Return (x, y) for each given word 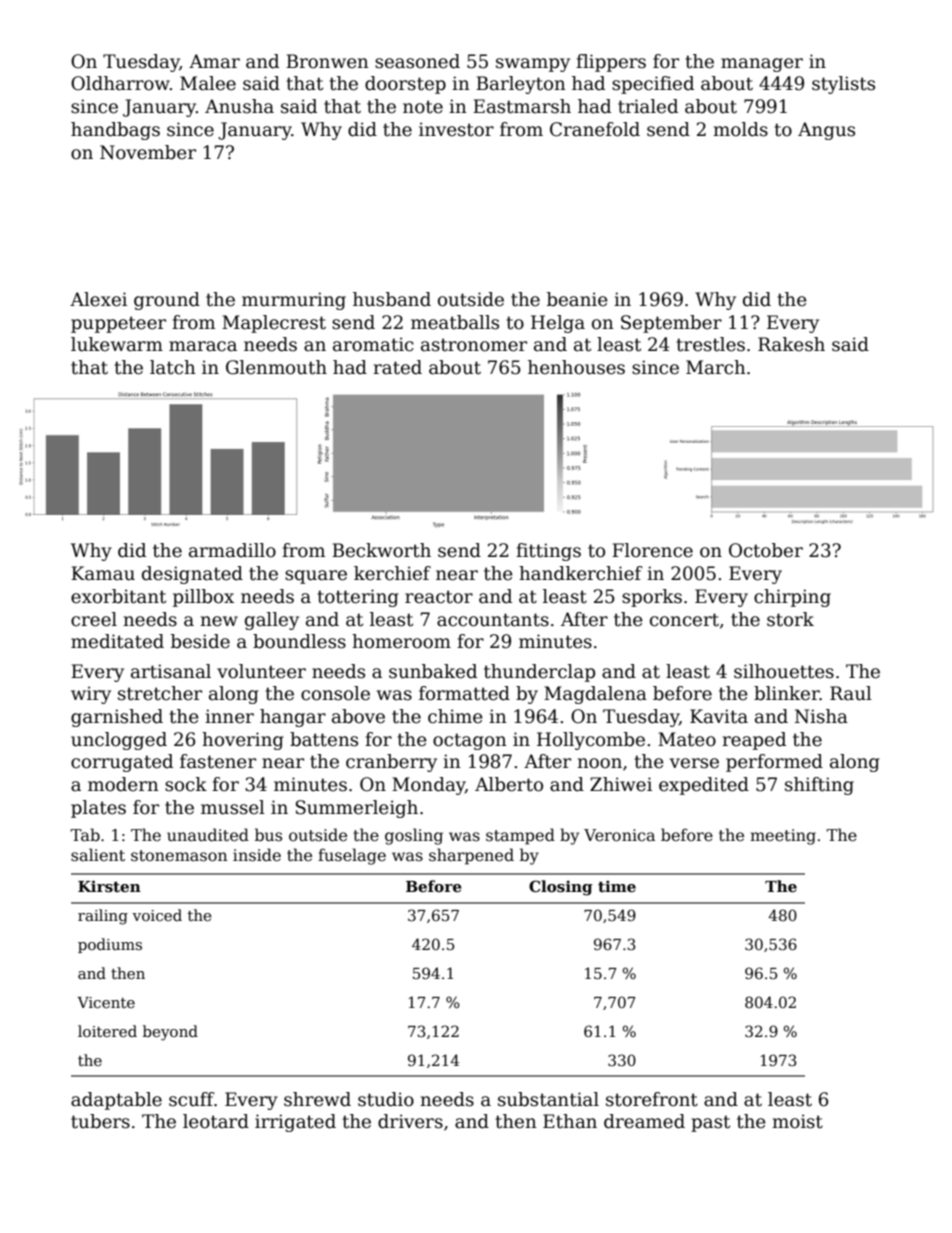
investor (456, 129)
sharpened (471, 856)
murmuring (294, 301)
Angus (826, 131)
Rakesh (791, 344)
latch (173, 367)
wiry (91, 695)
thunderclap (539, 673)
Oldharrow (120, 83)
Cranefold (595, 129)
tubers (100, 1121)
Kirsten (109, 886)
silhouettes (784, 671)
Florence (652, 550)
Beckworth (381, 550)
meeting (783, 837)
